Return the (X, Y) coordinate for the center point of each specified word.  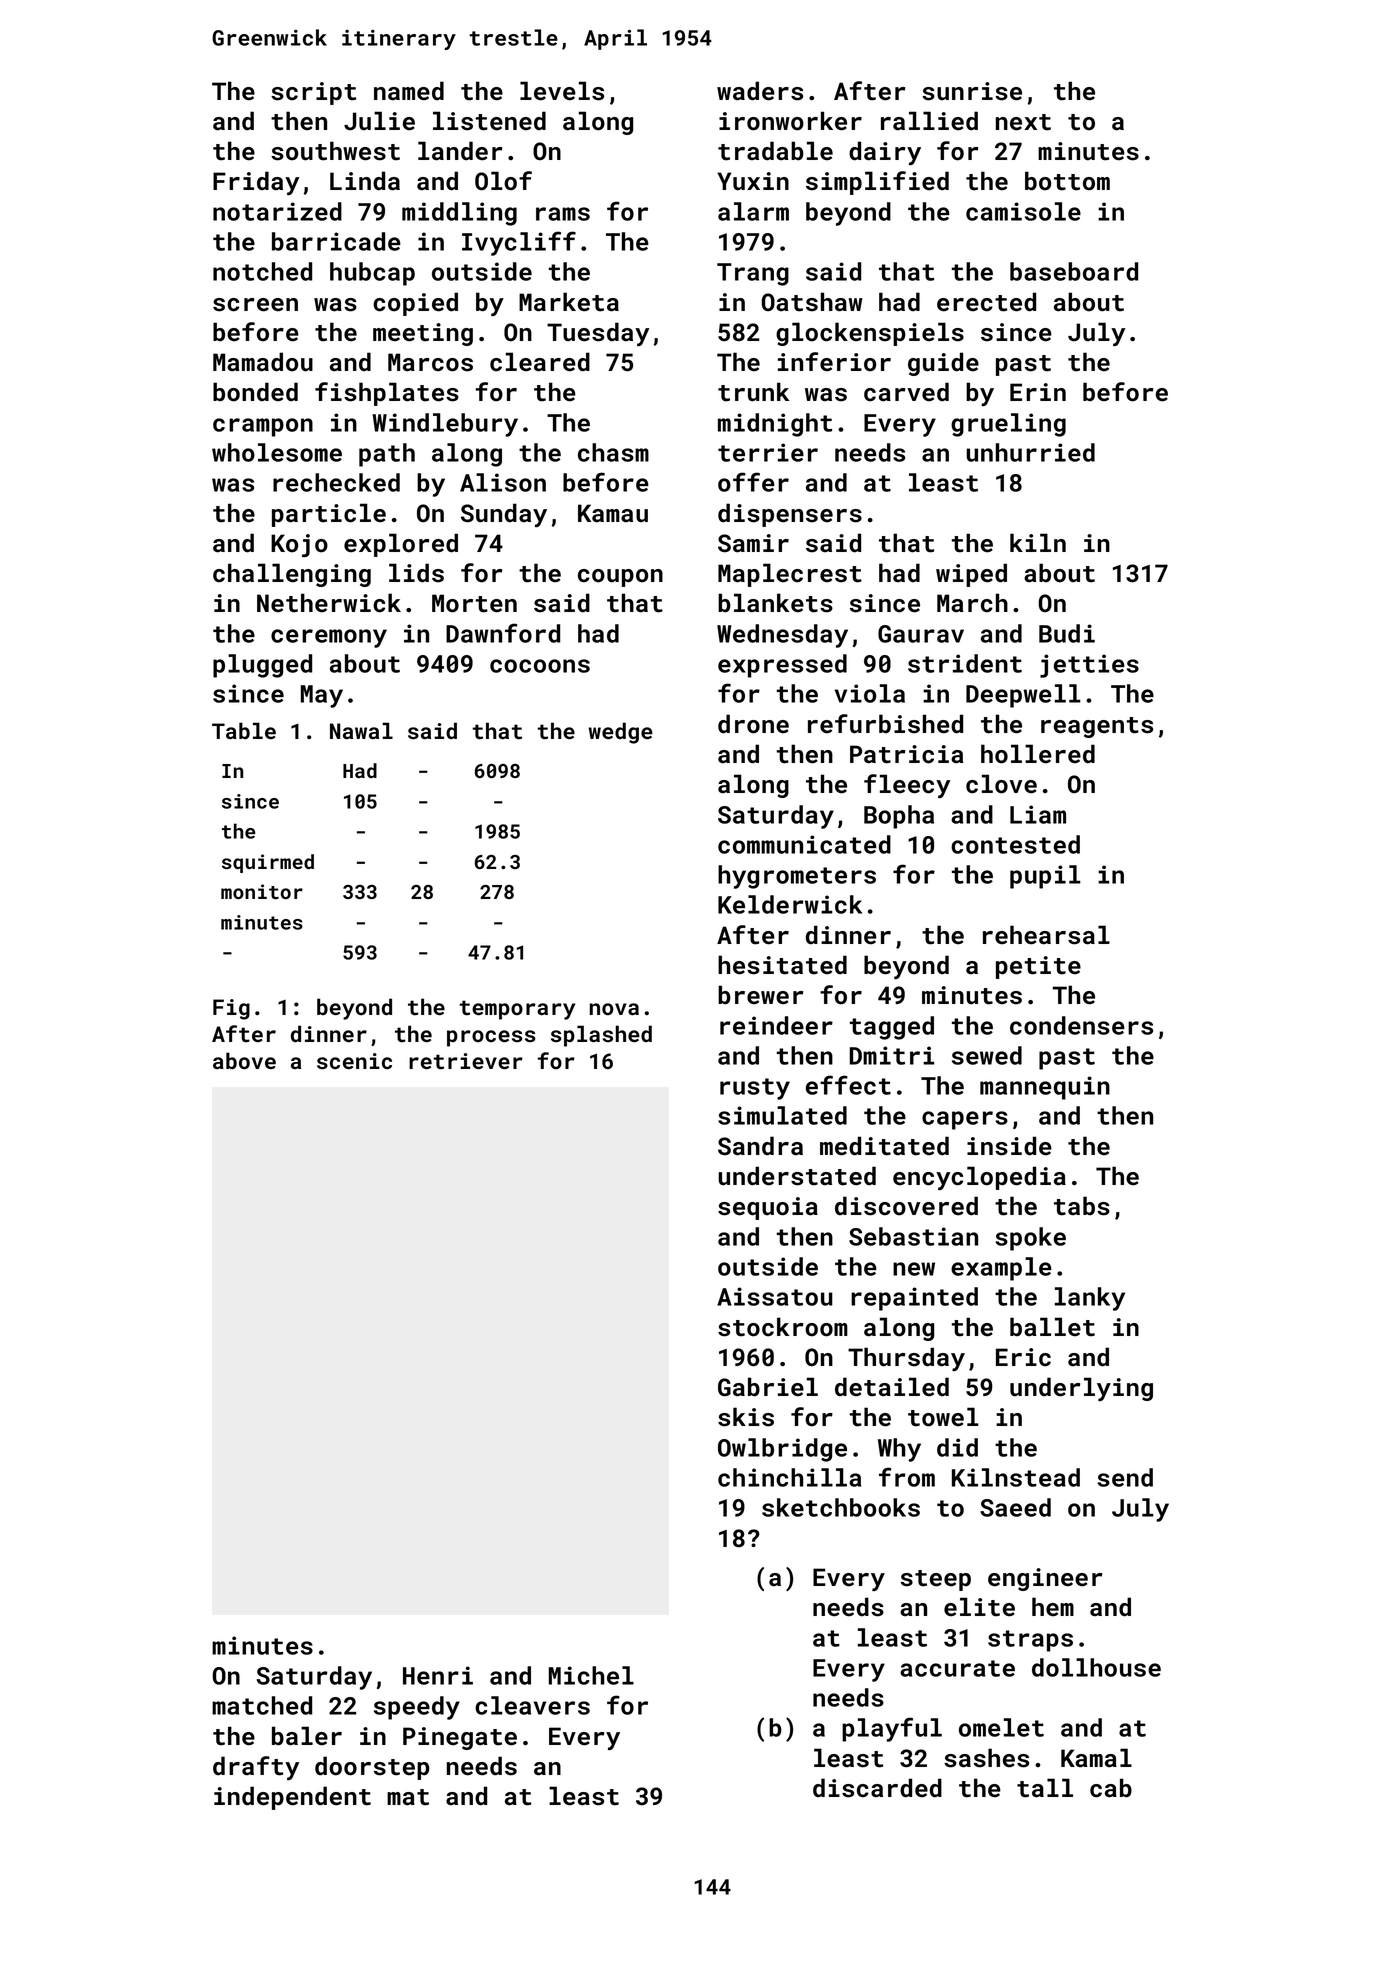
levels (562, 91)
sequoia (768, 1208)
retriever (466, 1061)
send (1125, 1477)
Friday (256, 183)
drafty (256, 1768)
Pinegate (460, 1738)
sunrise (972, 91)
